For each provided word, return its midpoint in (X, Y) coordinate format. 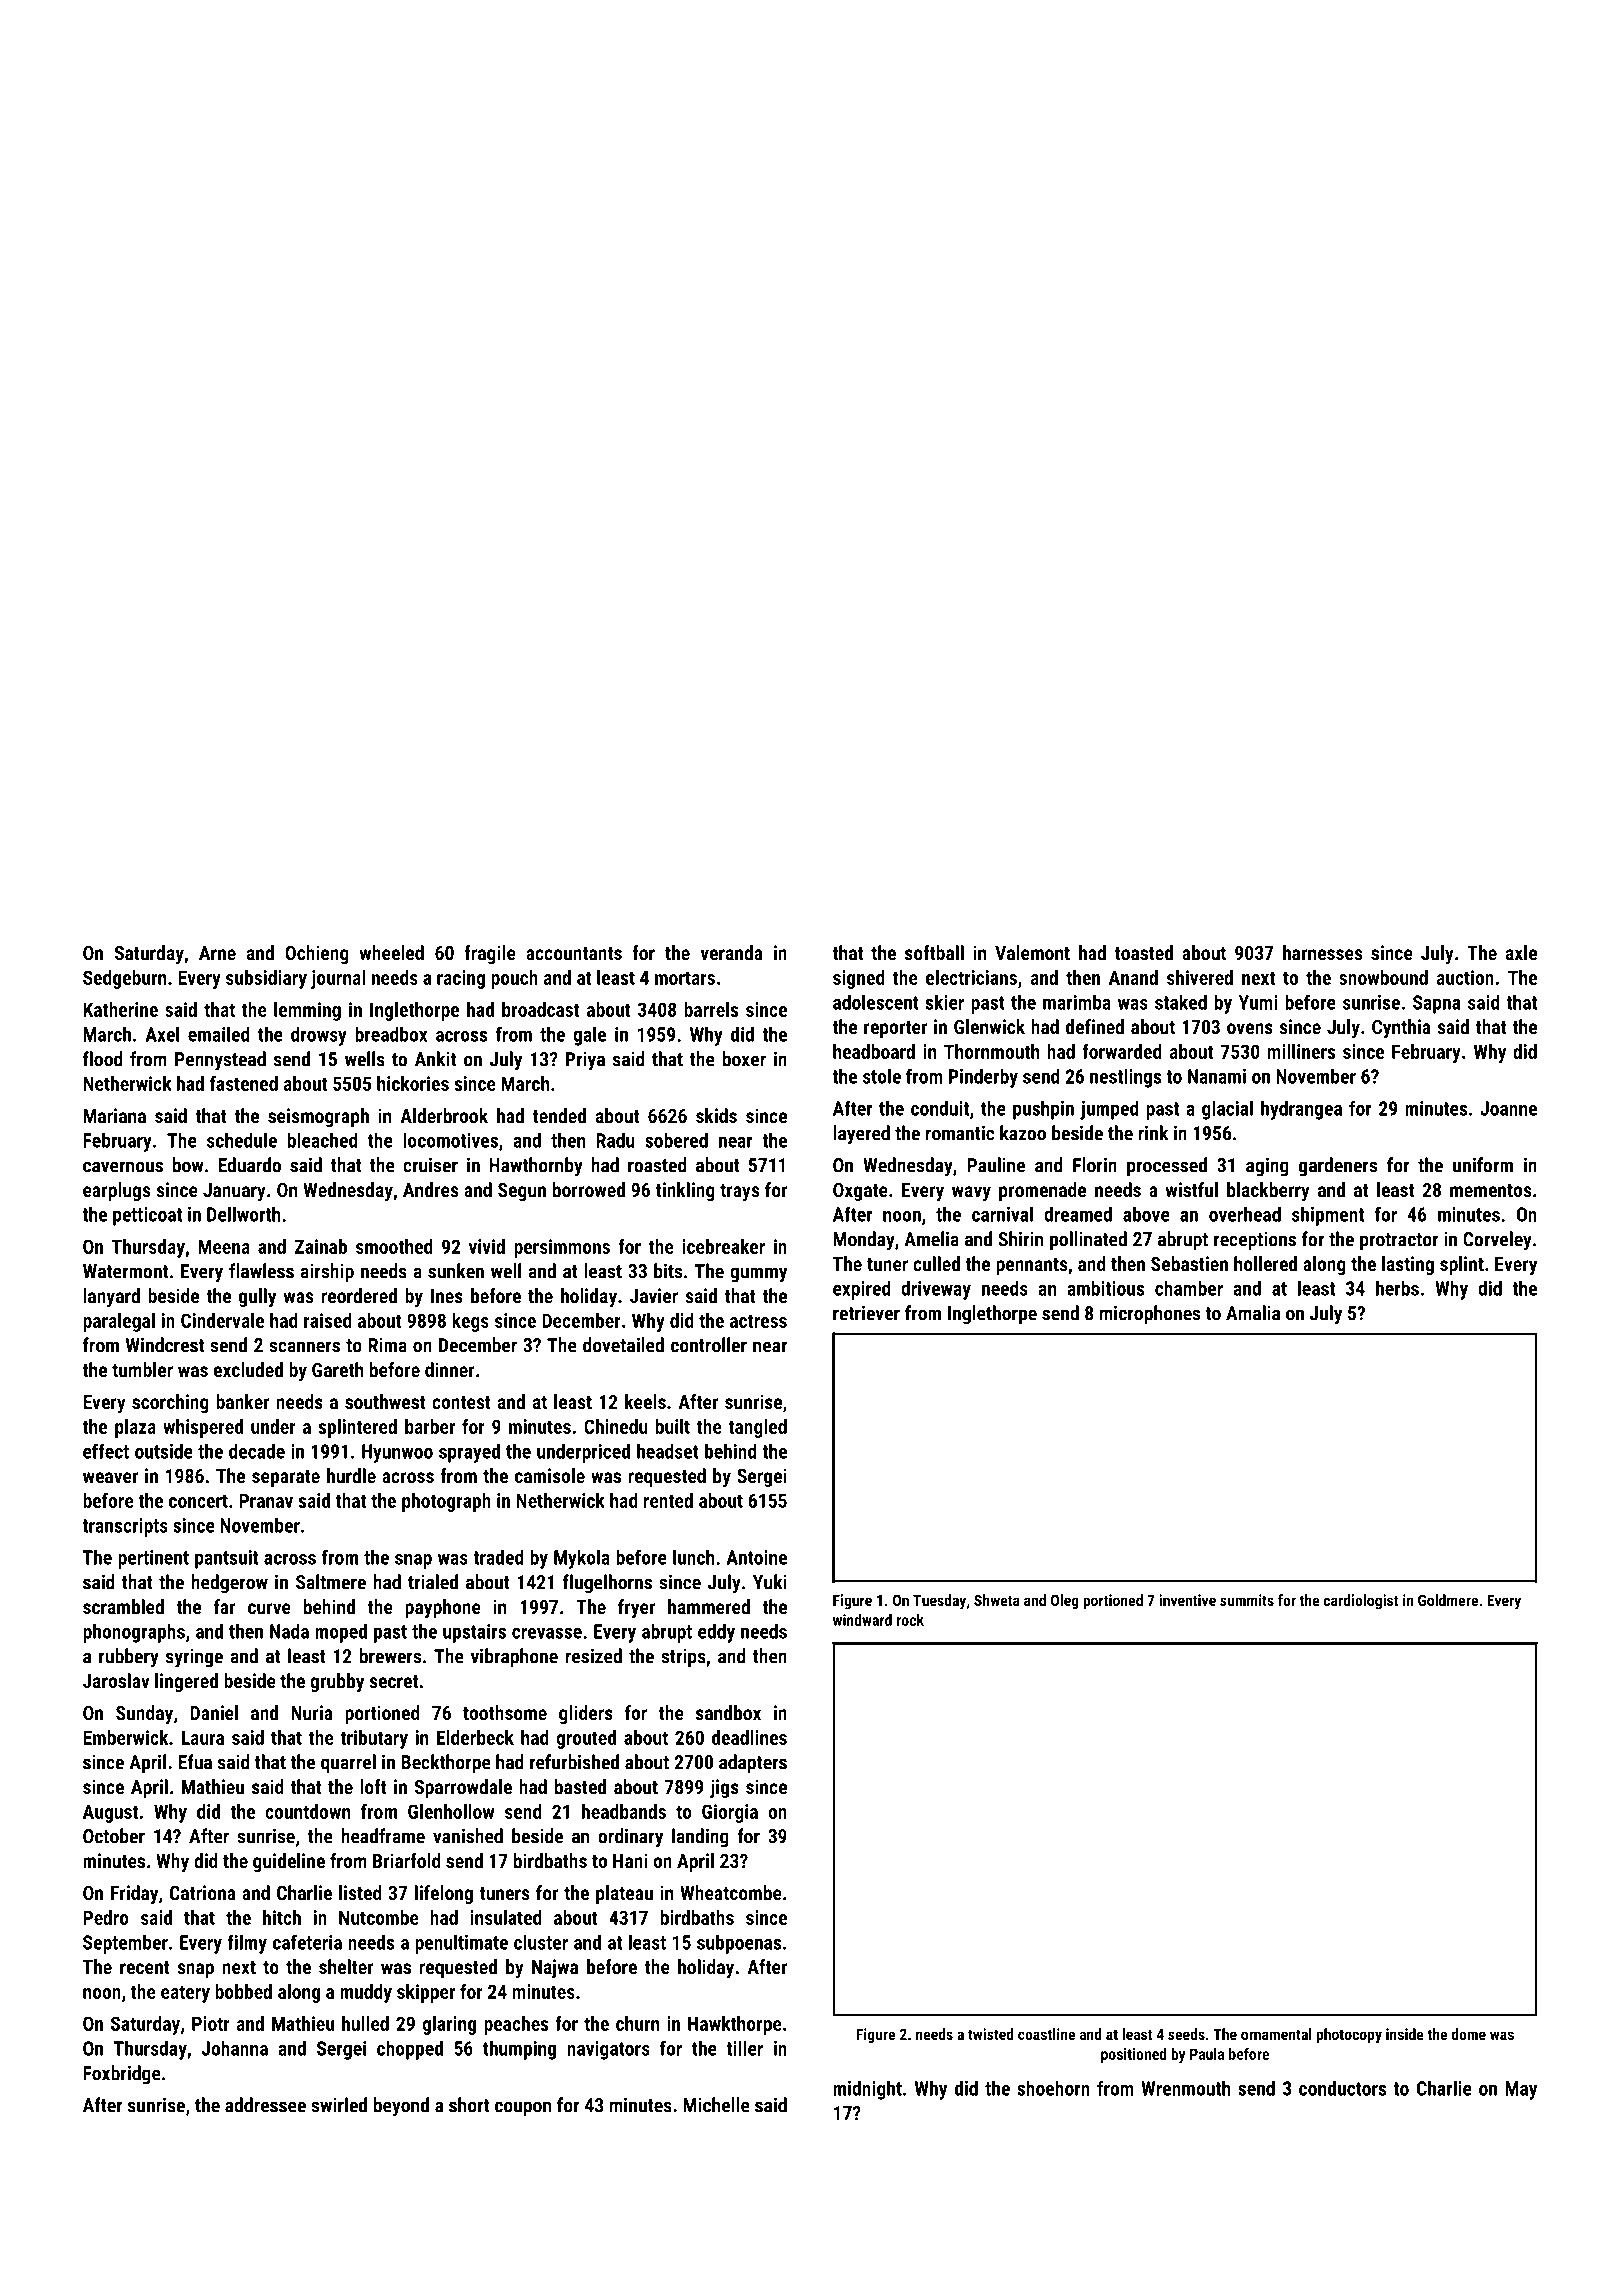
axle (1521, 952)
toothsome (505, 1712)
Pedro (106, 1917)
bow (188, 1165)
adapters (753, 1764)
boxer (744, 1059)
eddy (716, 1633)
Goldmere (1448, 1600)
